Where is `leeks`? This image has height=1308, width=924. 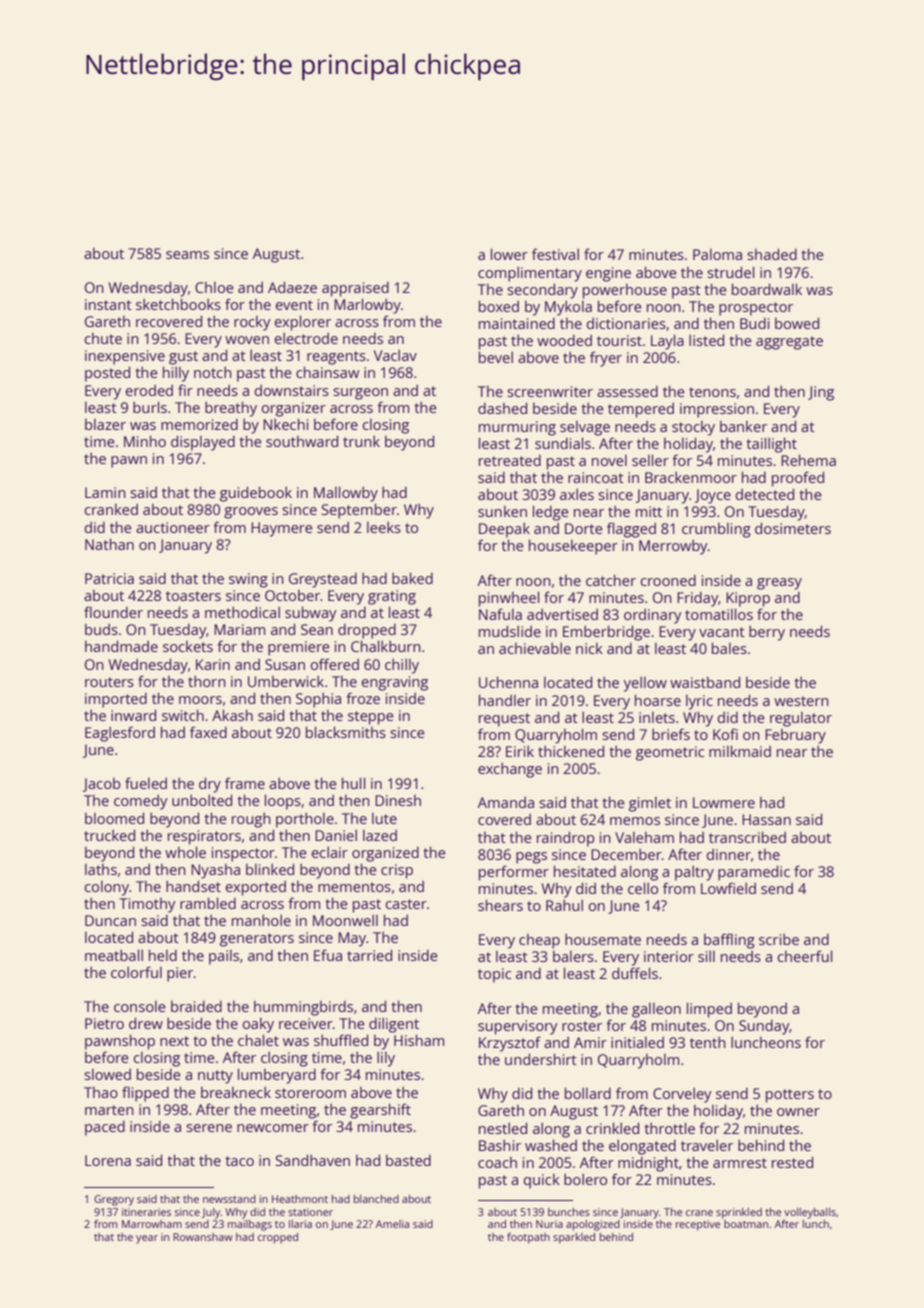 leeks is located at coordinates (384, 527).
